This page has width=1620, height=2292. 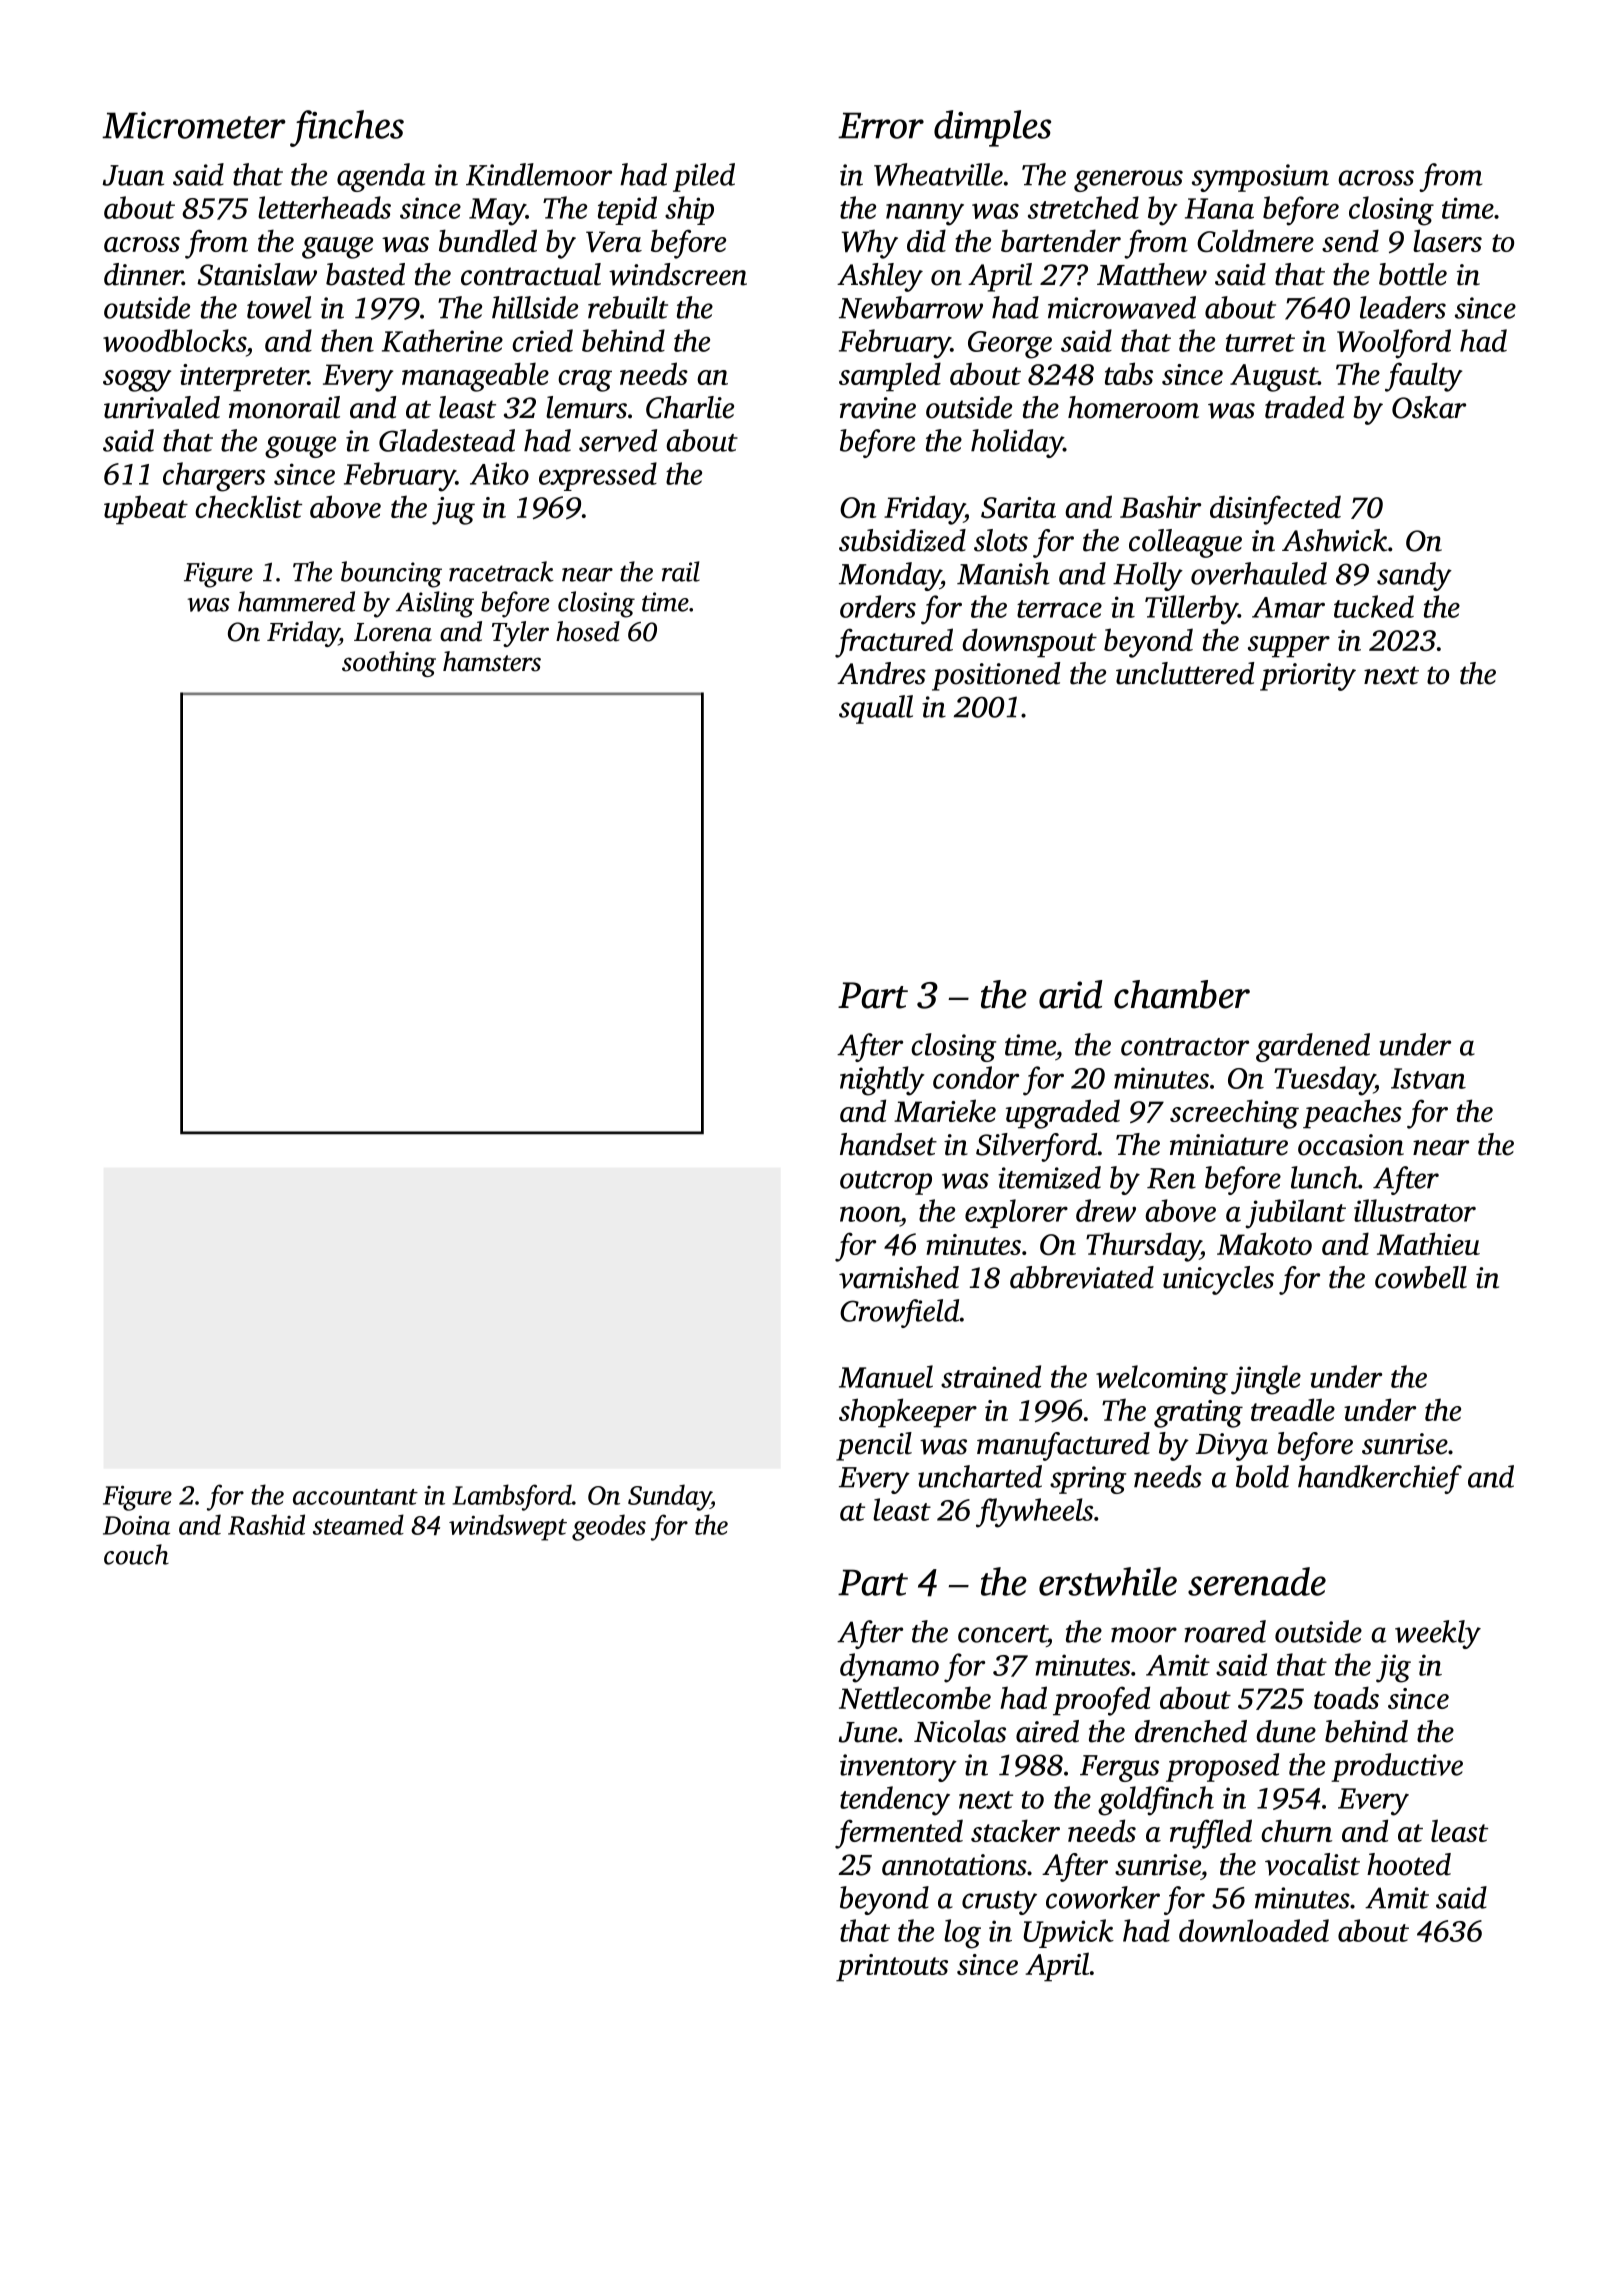 I want to click on generous, so click(x=1128, y=181).
